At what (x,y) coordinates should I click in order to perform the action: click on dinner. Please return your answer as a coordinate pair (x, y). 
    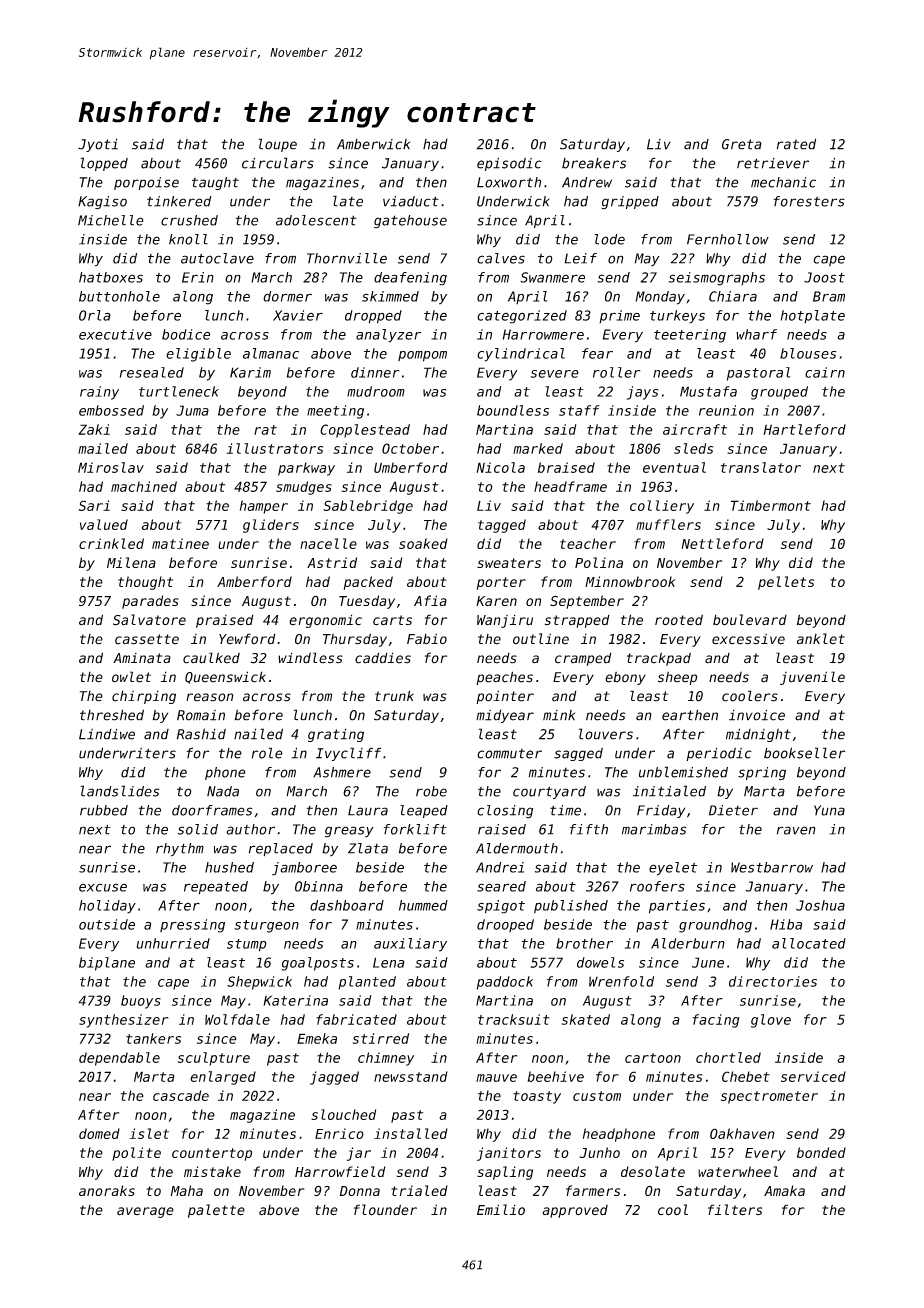
    Looking at the image, I should click on (375, 372).
